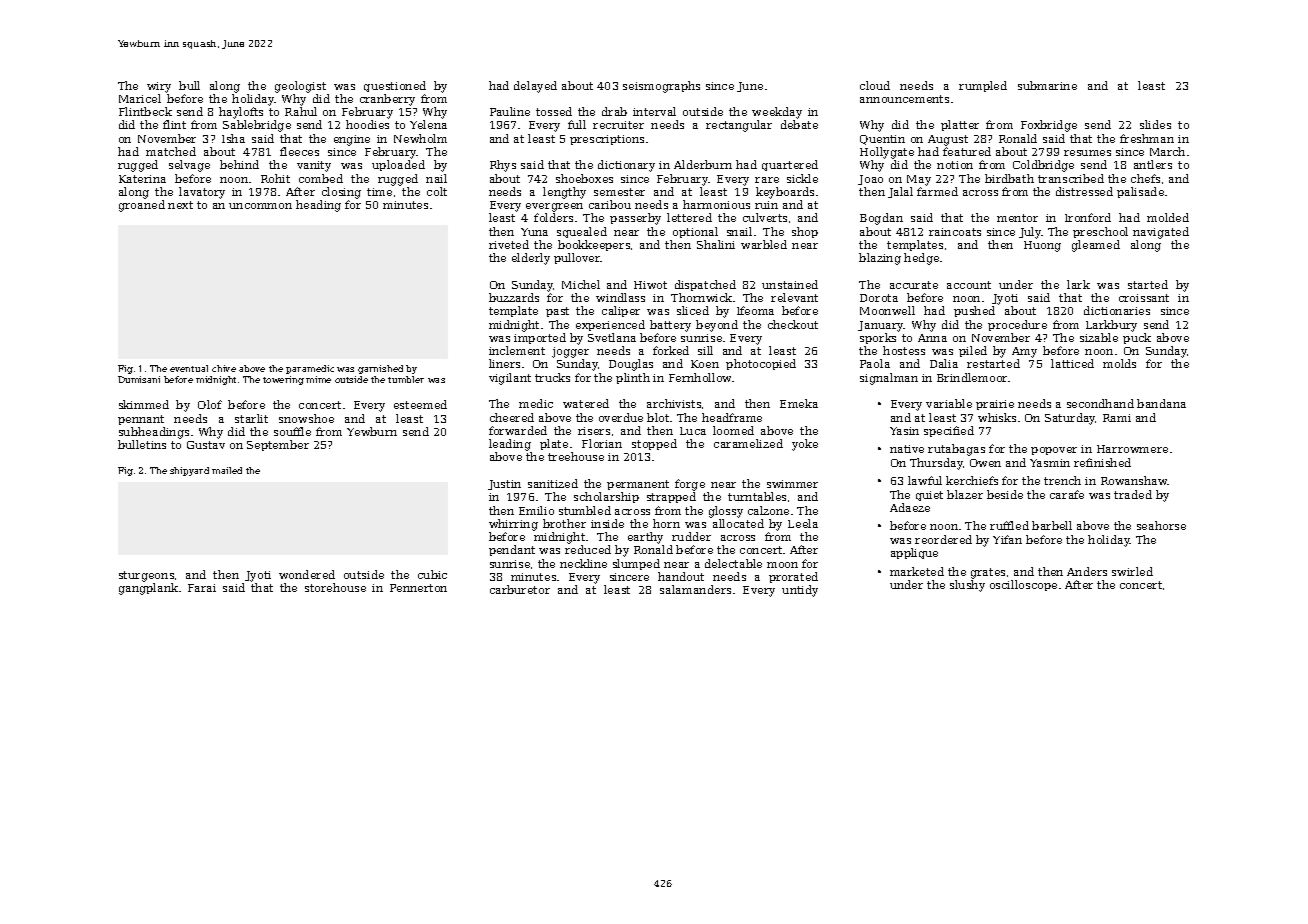 Image resolution: width=1308 pixels, height=924 pixels. I want to click on Pauline, so click(510, 111).
